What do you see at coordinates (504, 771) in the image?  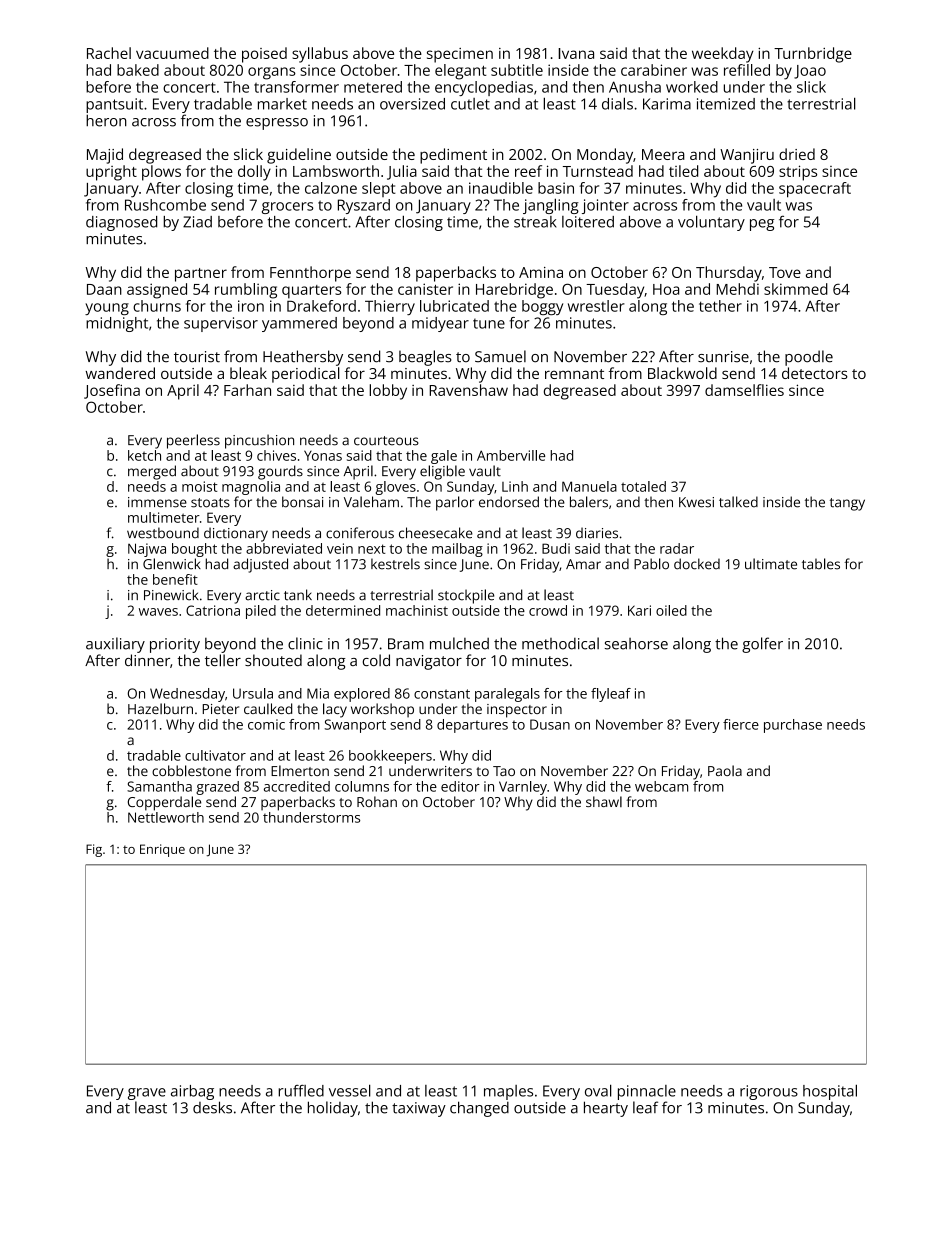 I see `Tao` at bounding box center [504, 771].
